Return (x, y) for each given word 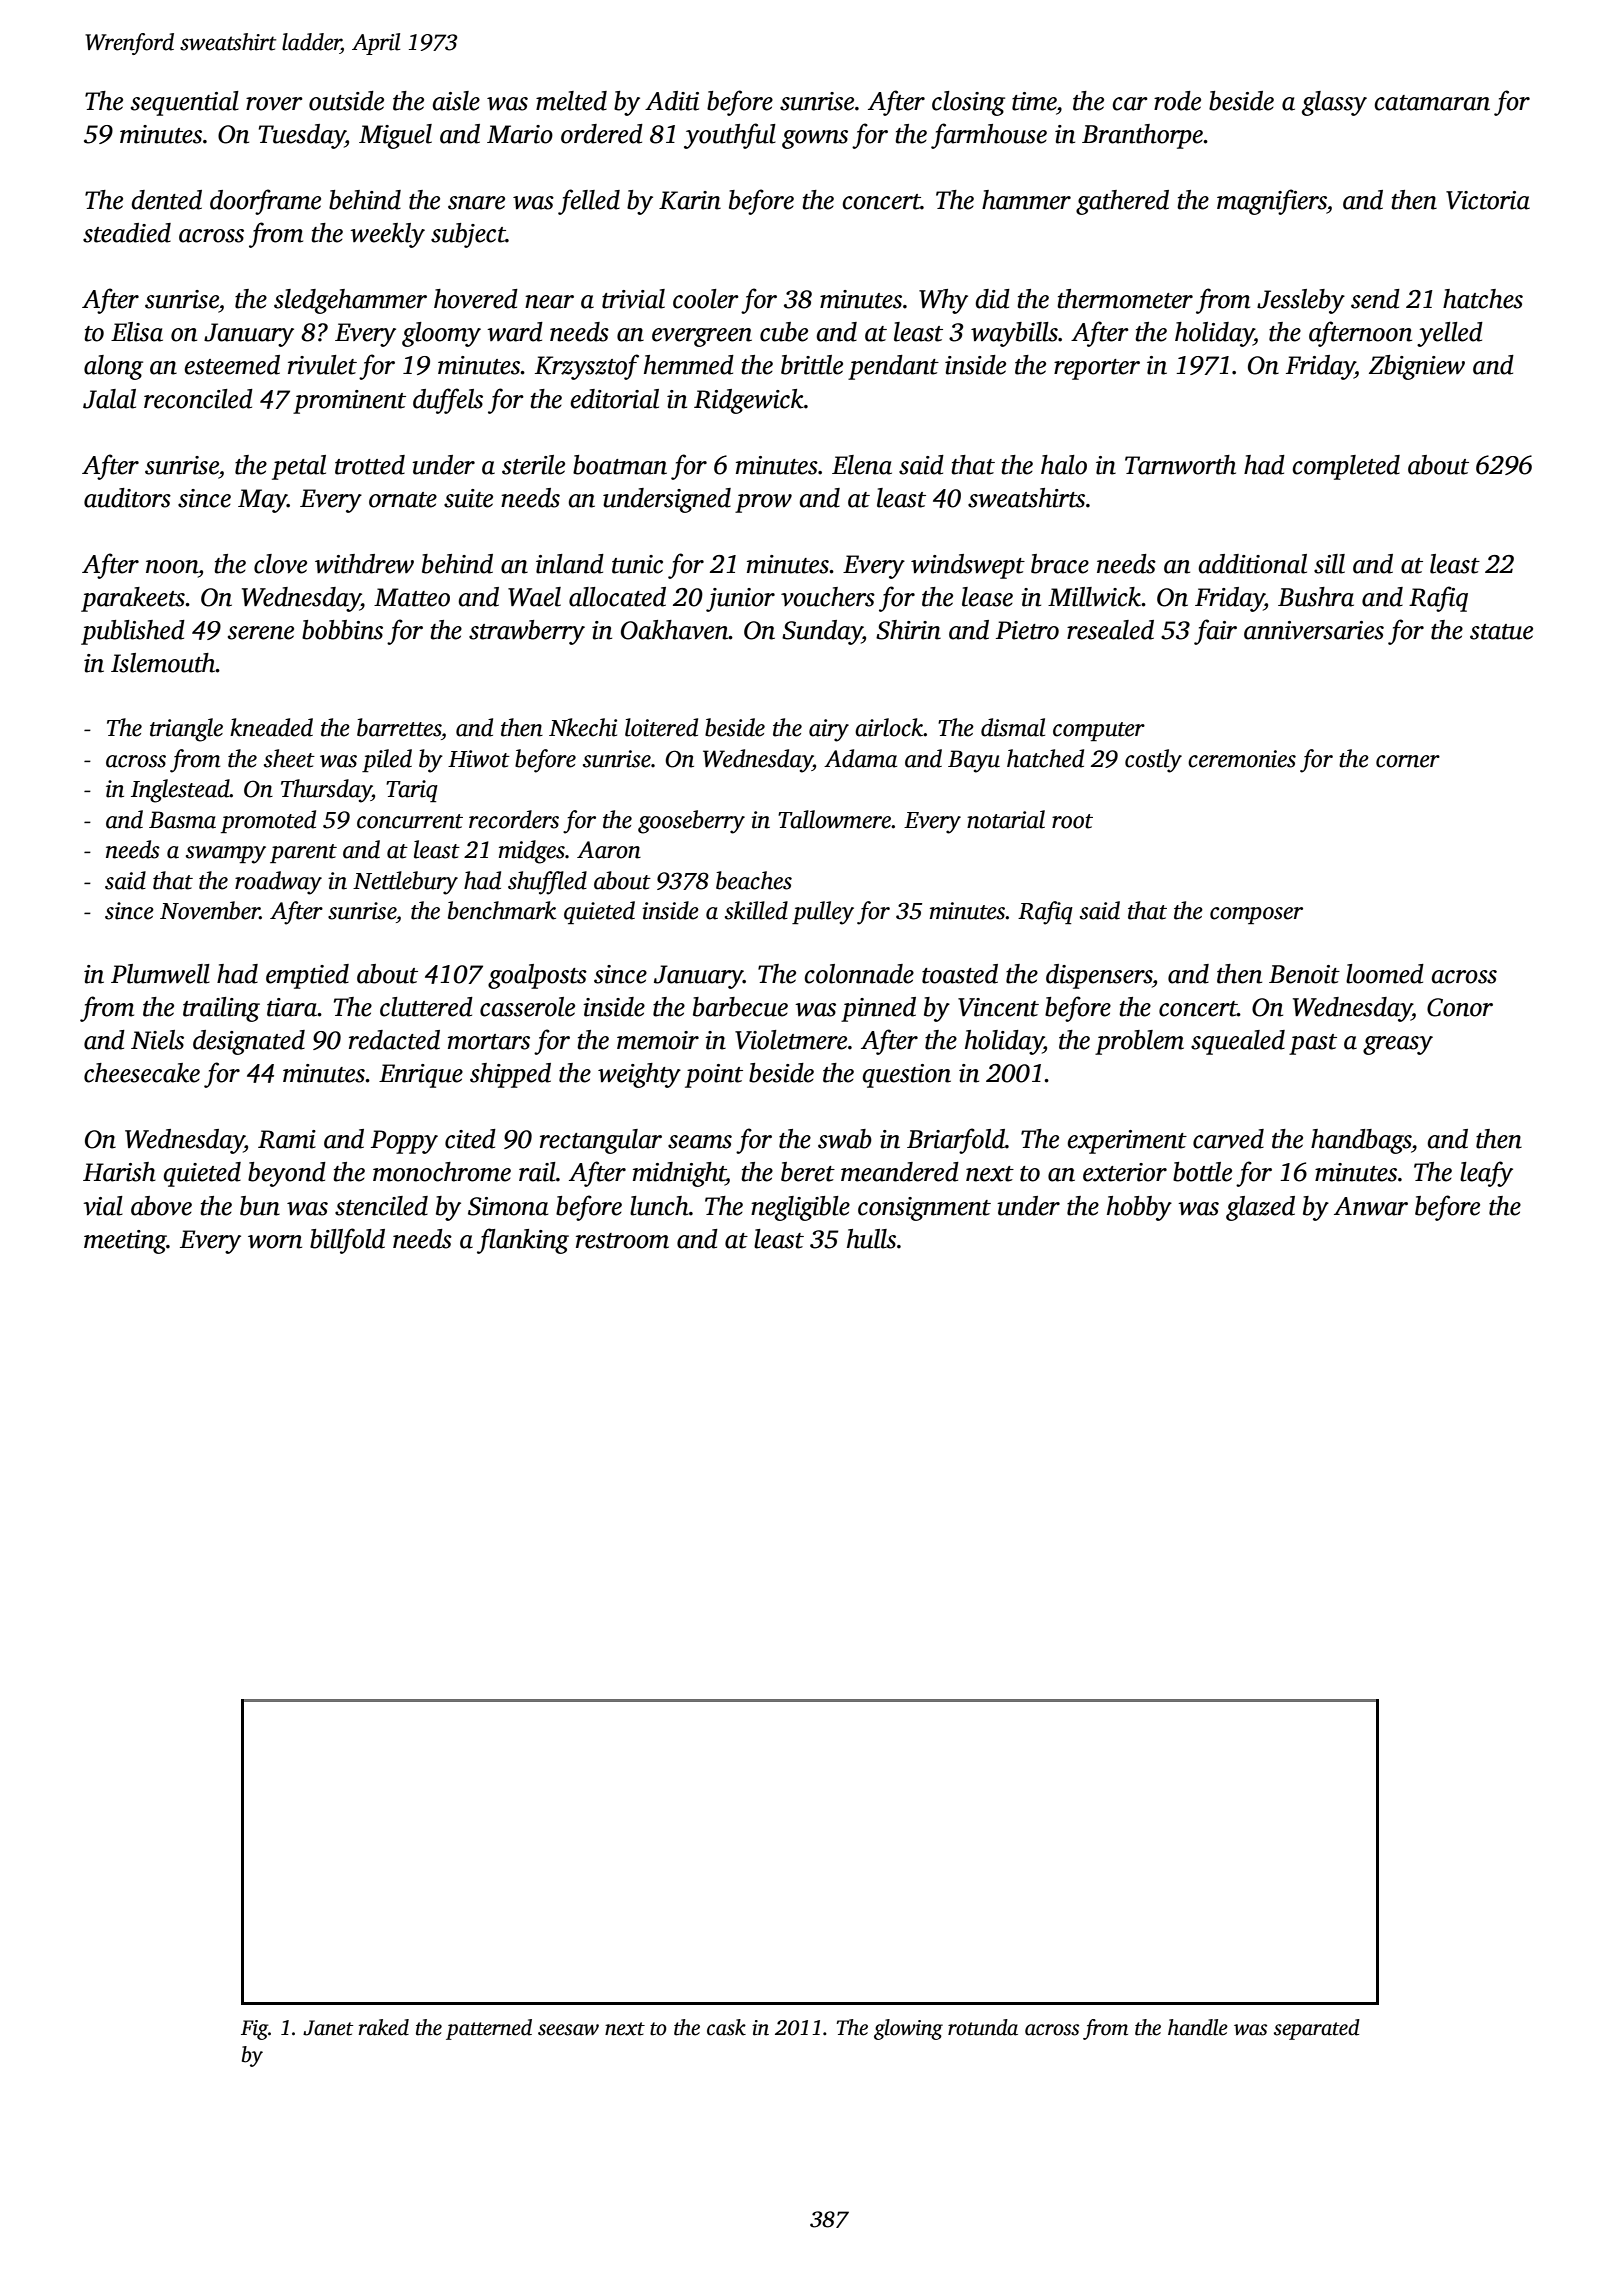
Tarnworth (1180, 465)
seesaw (568, 2030)
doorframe (265, 202)
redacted (394, 1040)
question (906, 1076)
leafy (1486, 1174)
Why (943, 301)
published (133, 632)
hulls (871, 1239)
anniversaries (1314, 630)
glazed (1260, 1208)
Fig (254, 2030)
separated (1317, 2029)
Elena (862, 465)
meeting (125, 1242)
